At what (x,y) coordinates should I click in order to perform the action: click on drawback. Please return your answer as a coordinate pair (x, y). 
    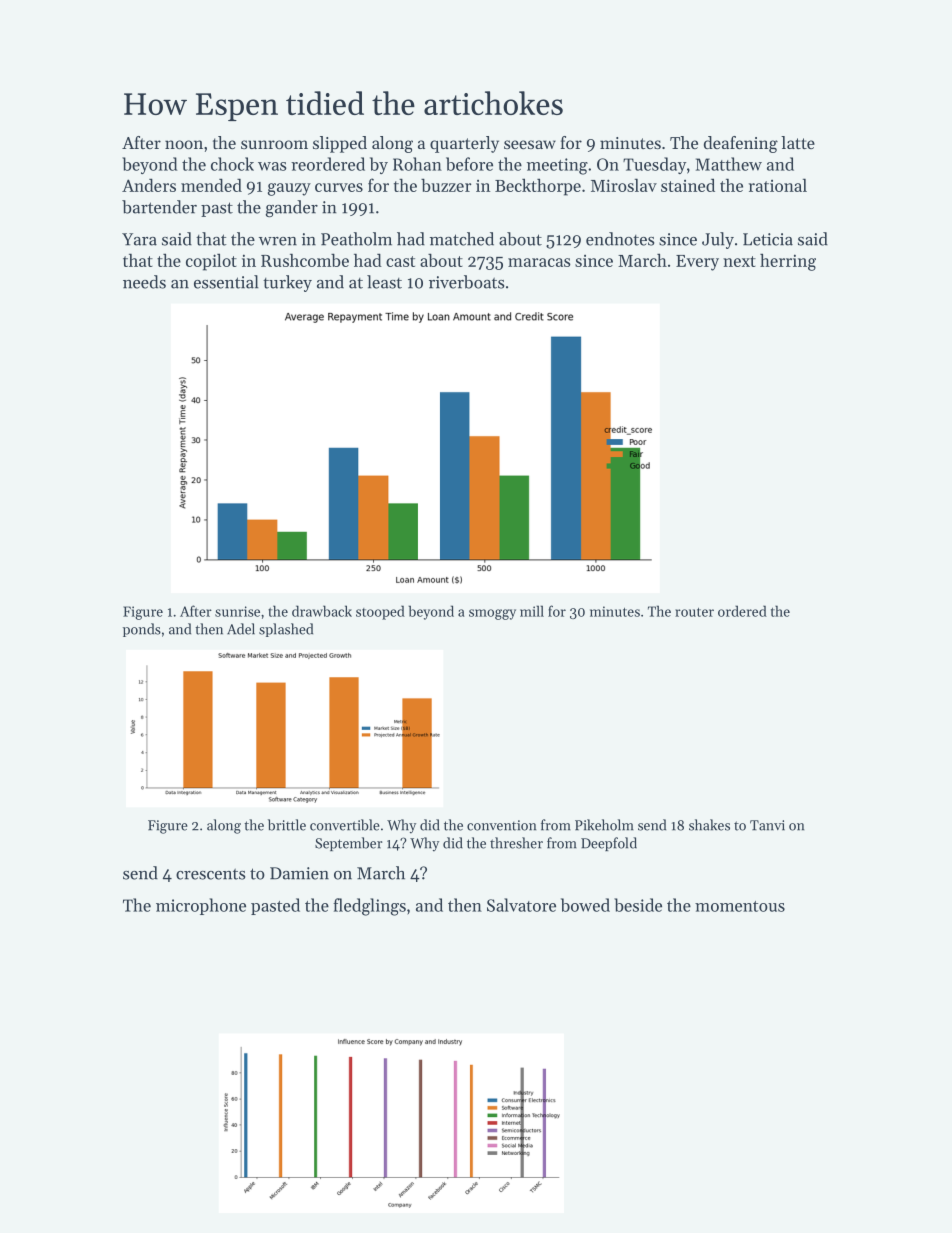
    Looking at the image, I should click on (322, 611).
